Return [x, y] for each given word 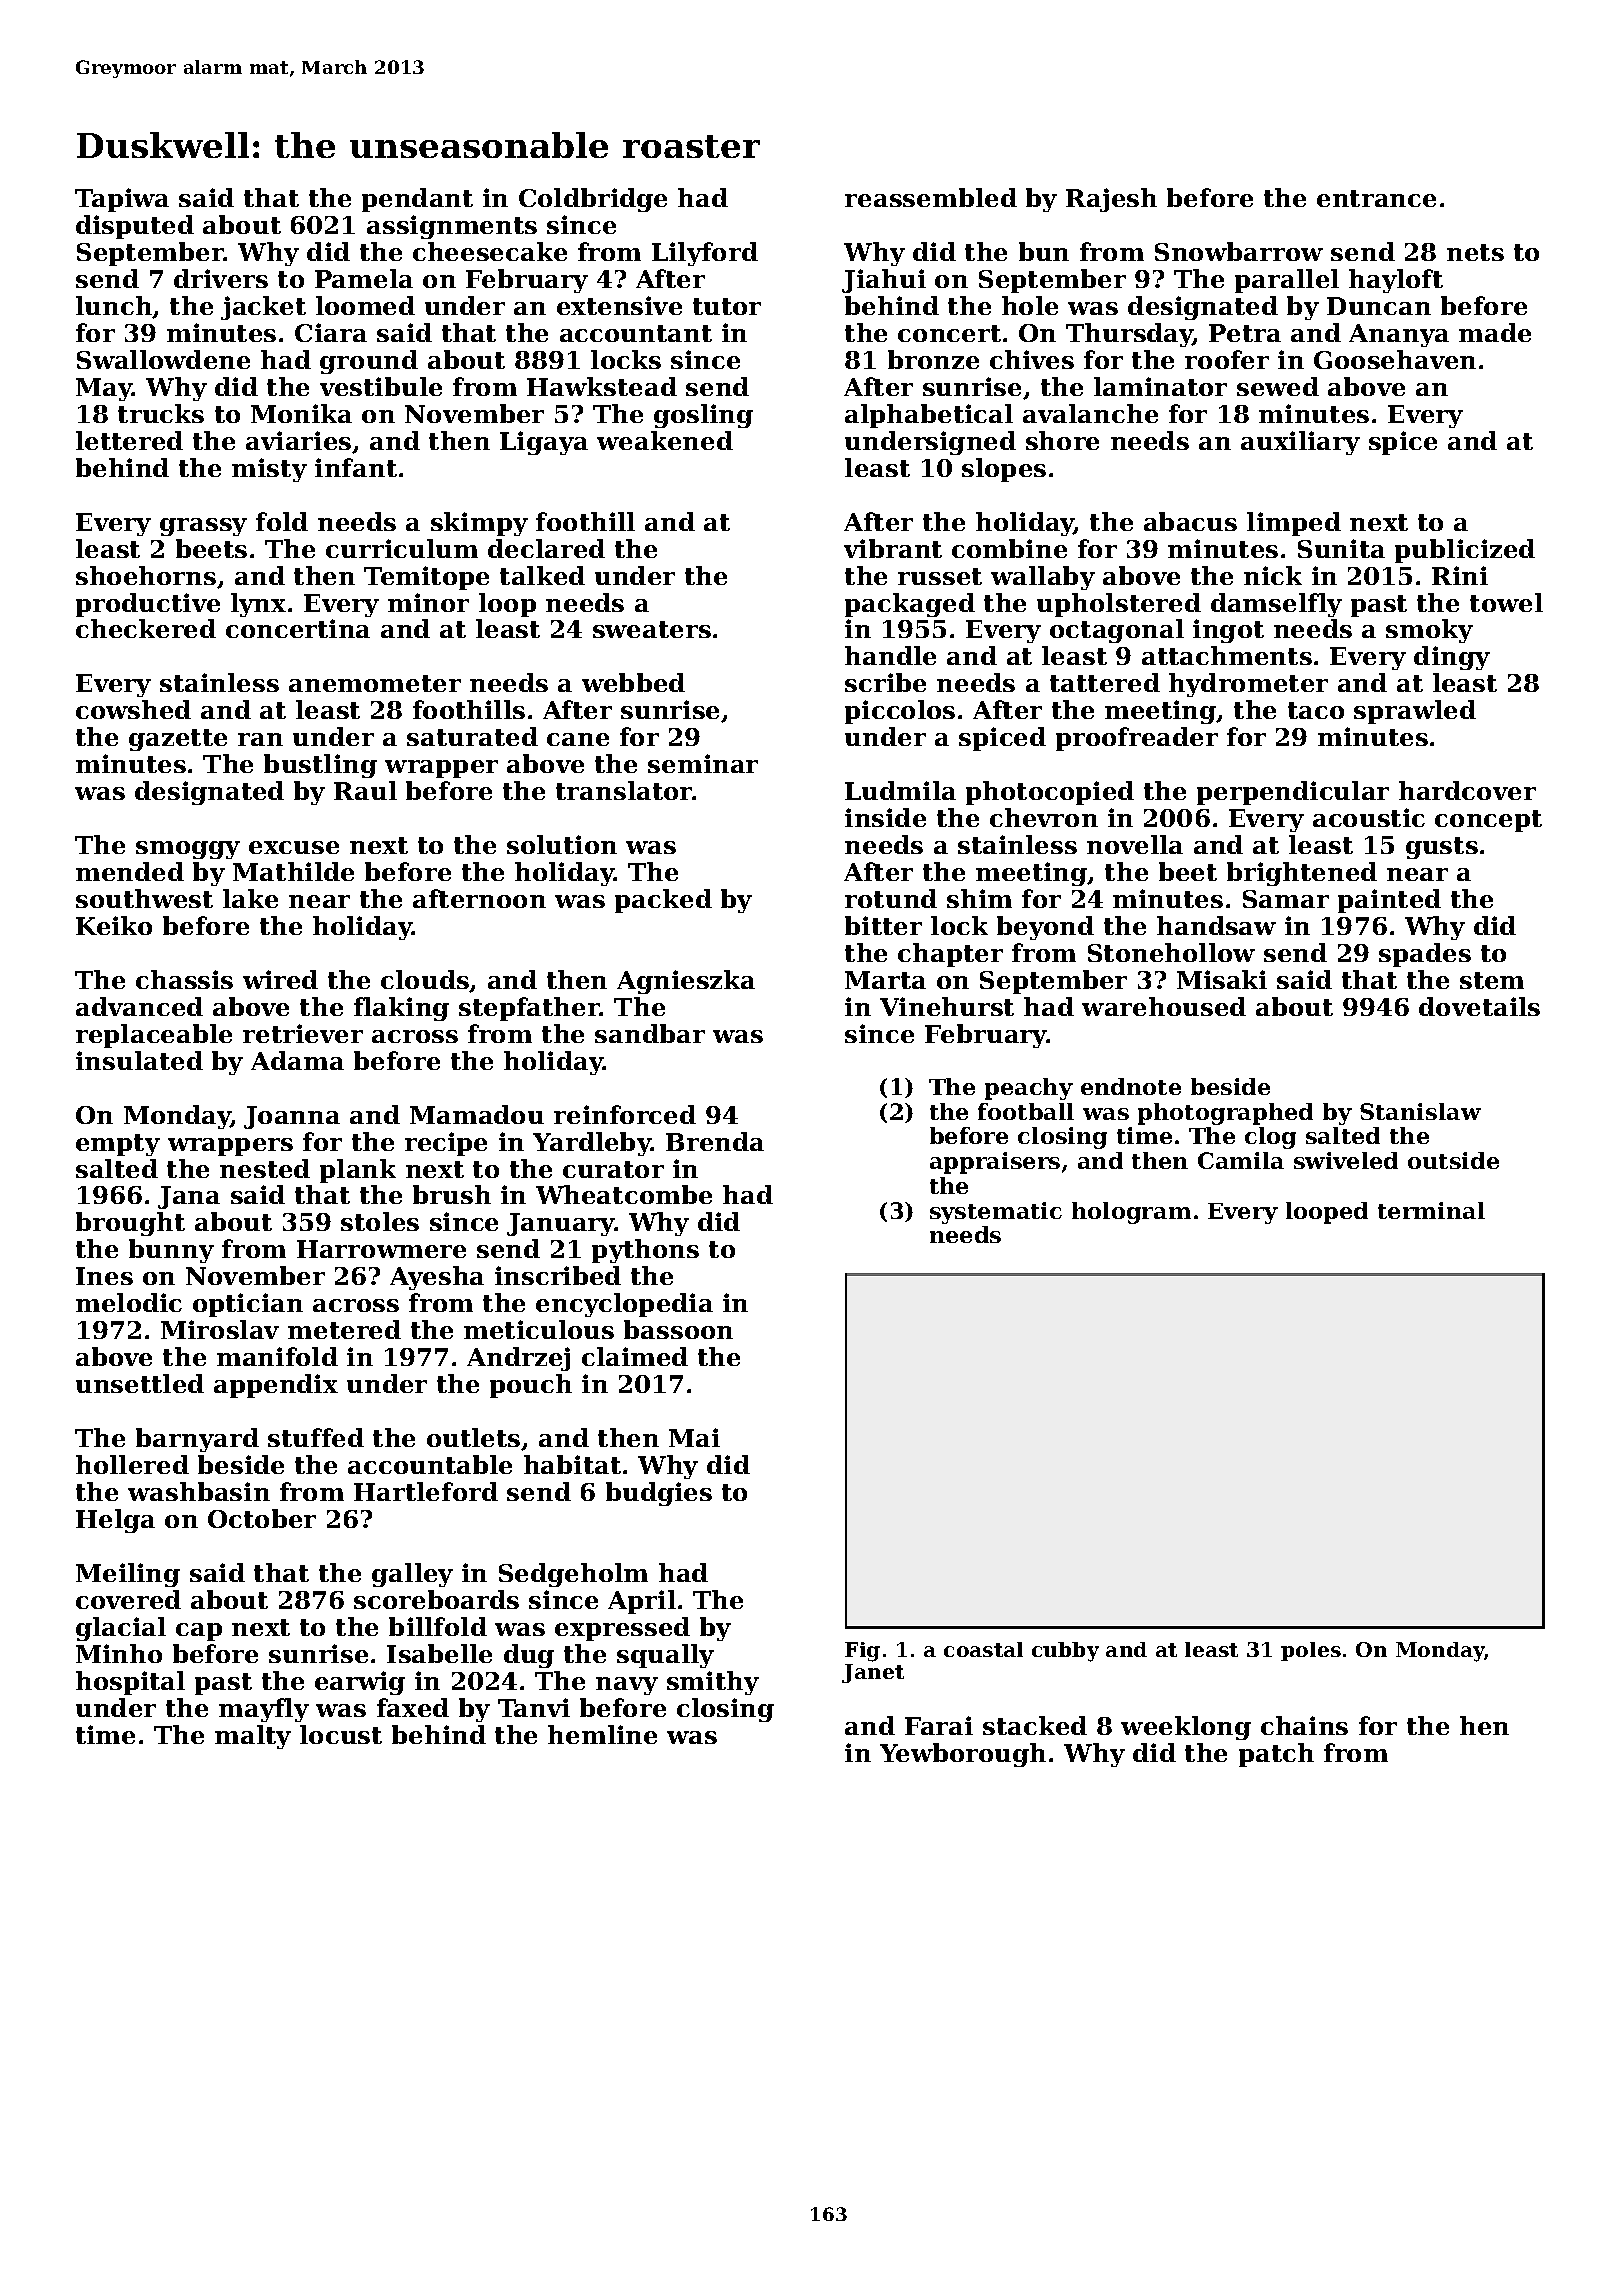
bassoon [678, 1329]
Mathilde [293, 871]
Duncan [1379, 306]
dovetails [1479, 1006]
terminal [1431, 1210]
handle [890, 655]
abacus [1190, 521]
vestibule [381, 386]
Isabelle [439, 1653]
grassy [203, 527]
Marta [885, 980]
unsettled [140, 1383]
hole [1030, 305]
